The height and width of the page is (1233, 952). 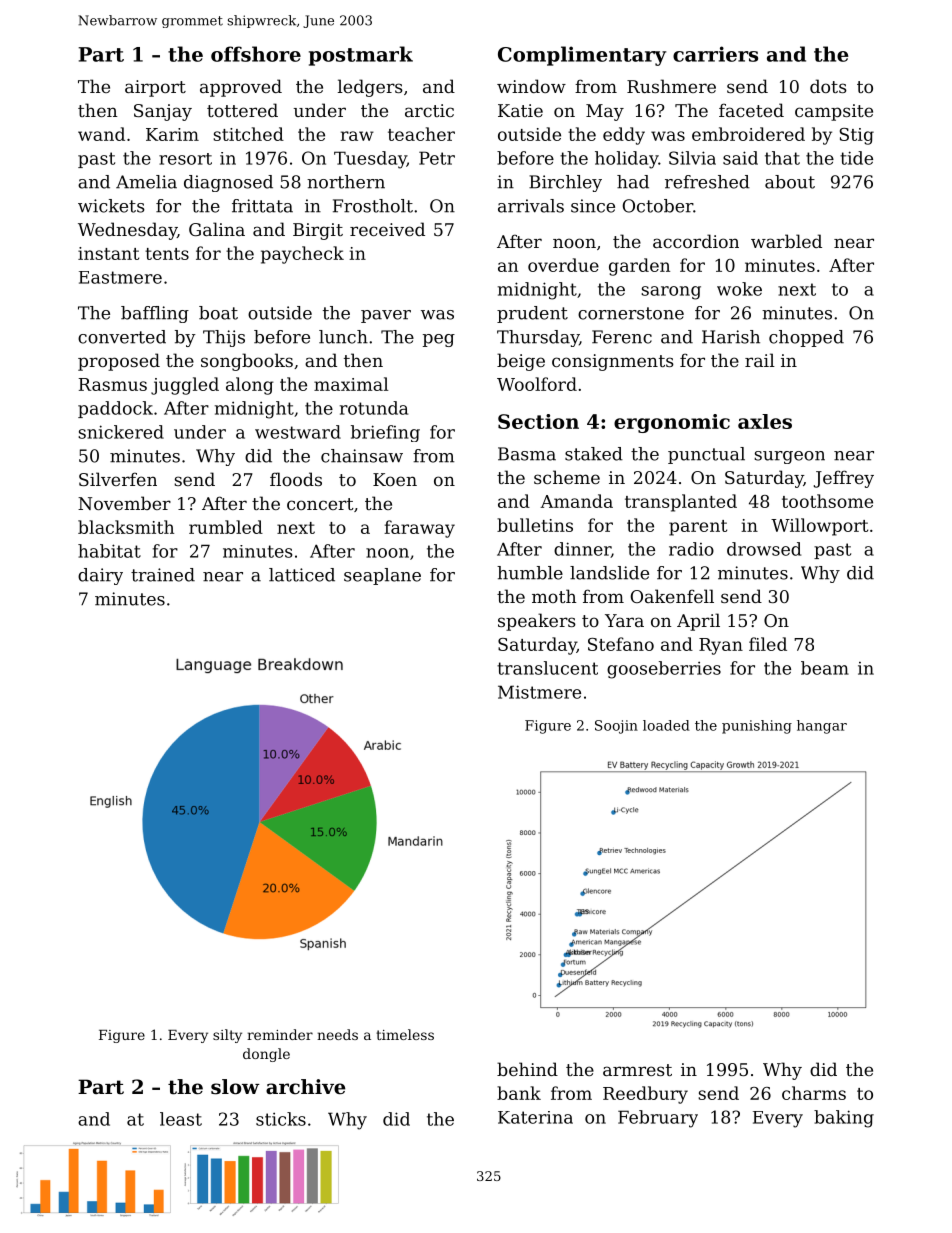 I want to click on prudent, so click(x=532, y=314).
